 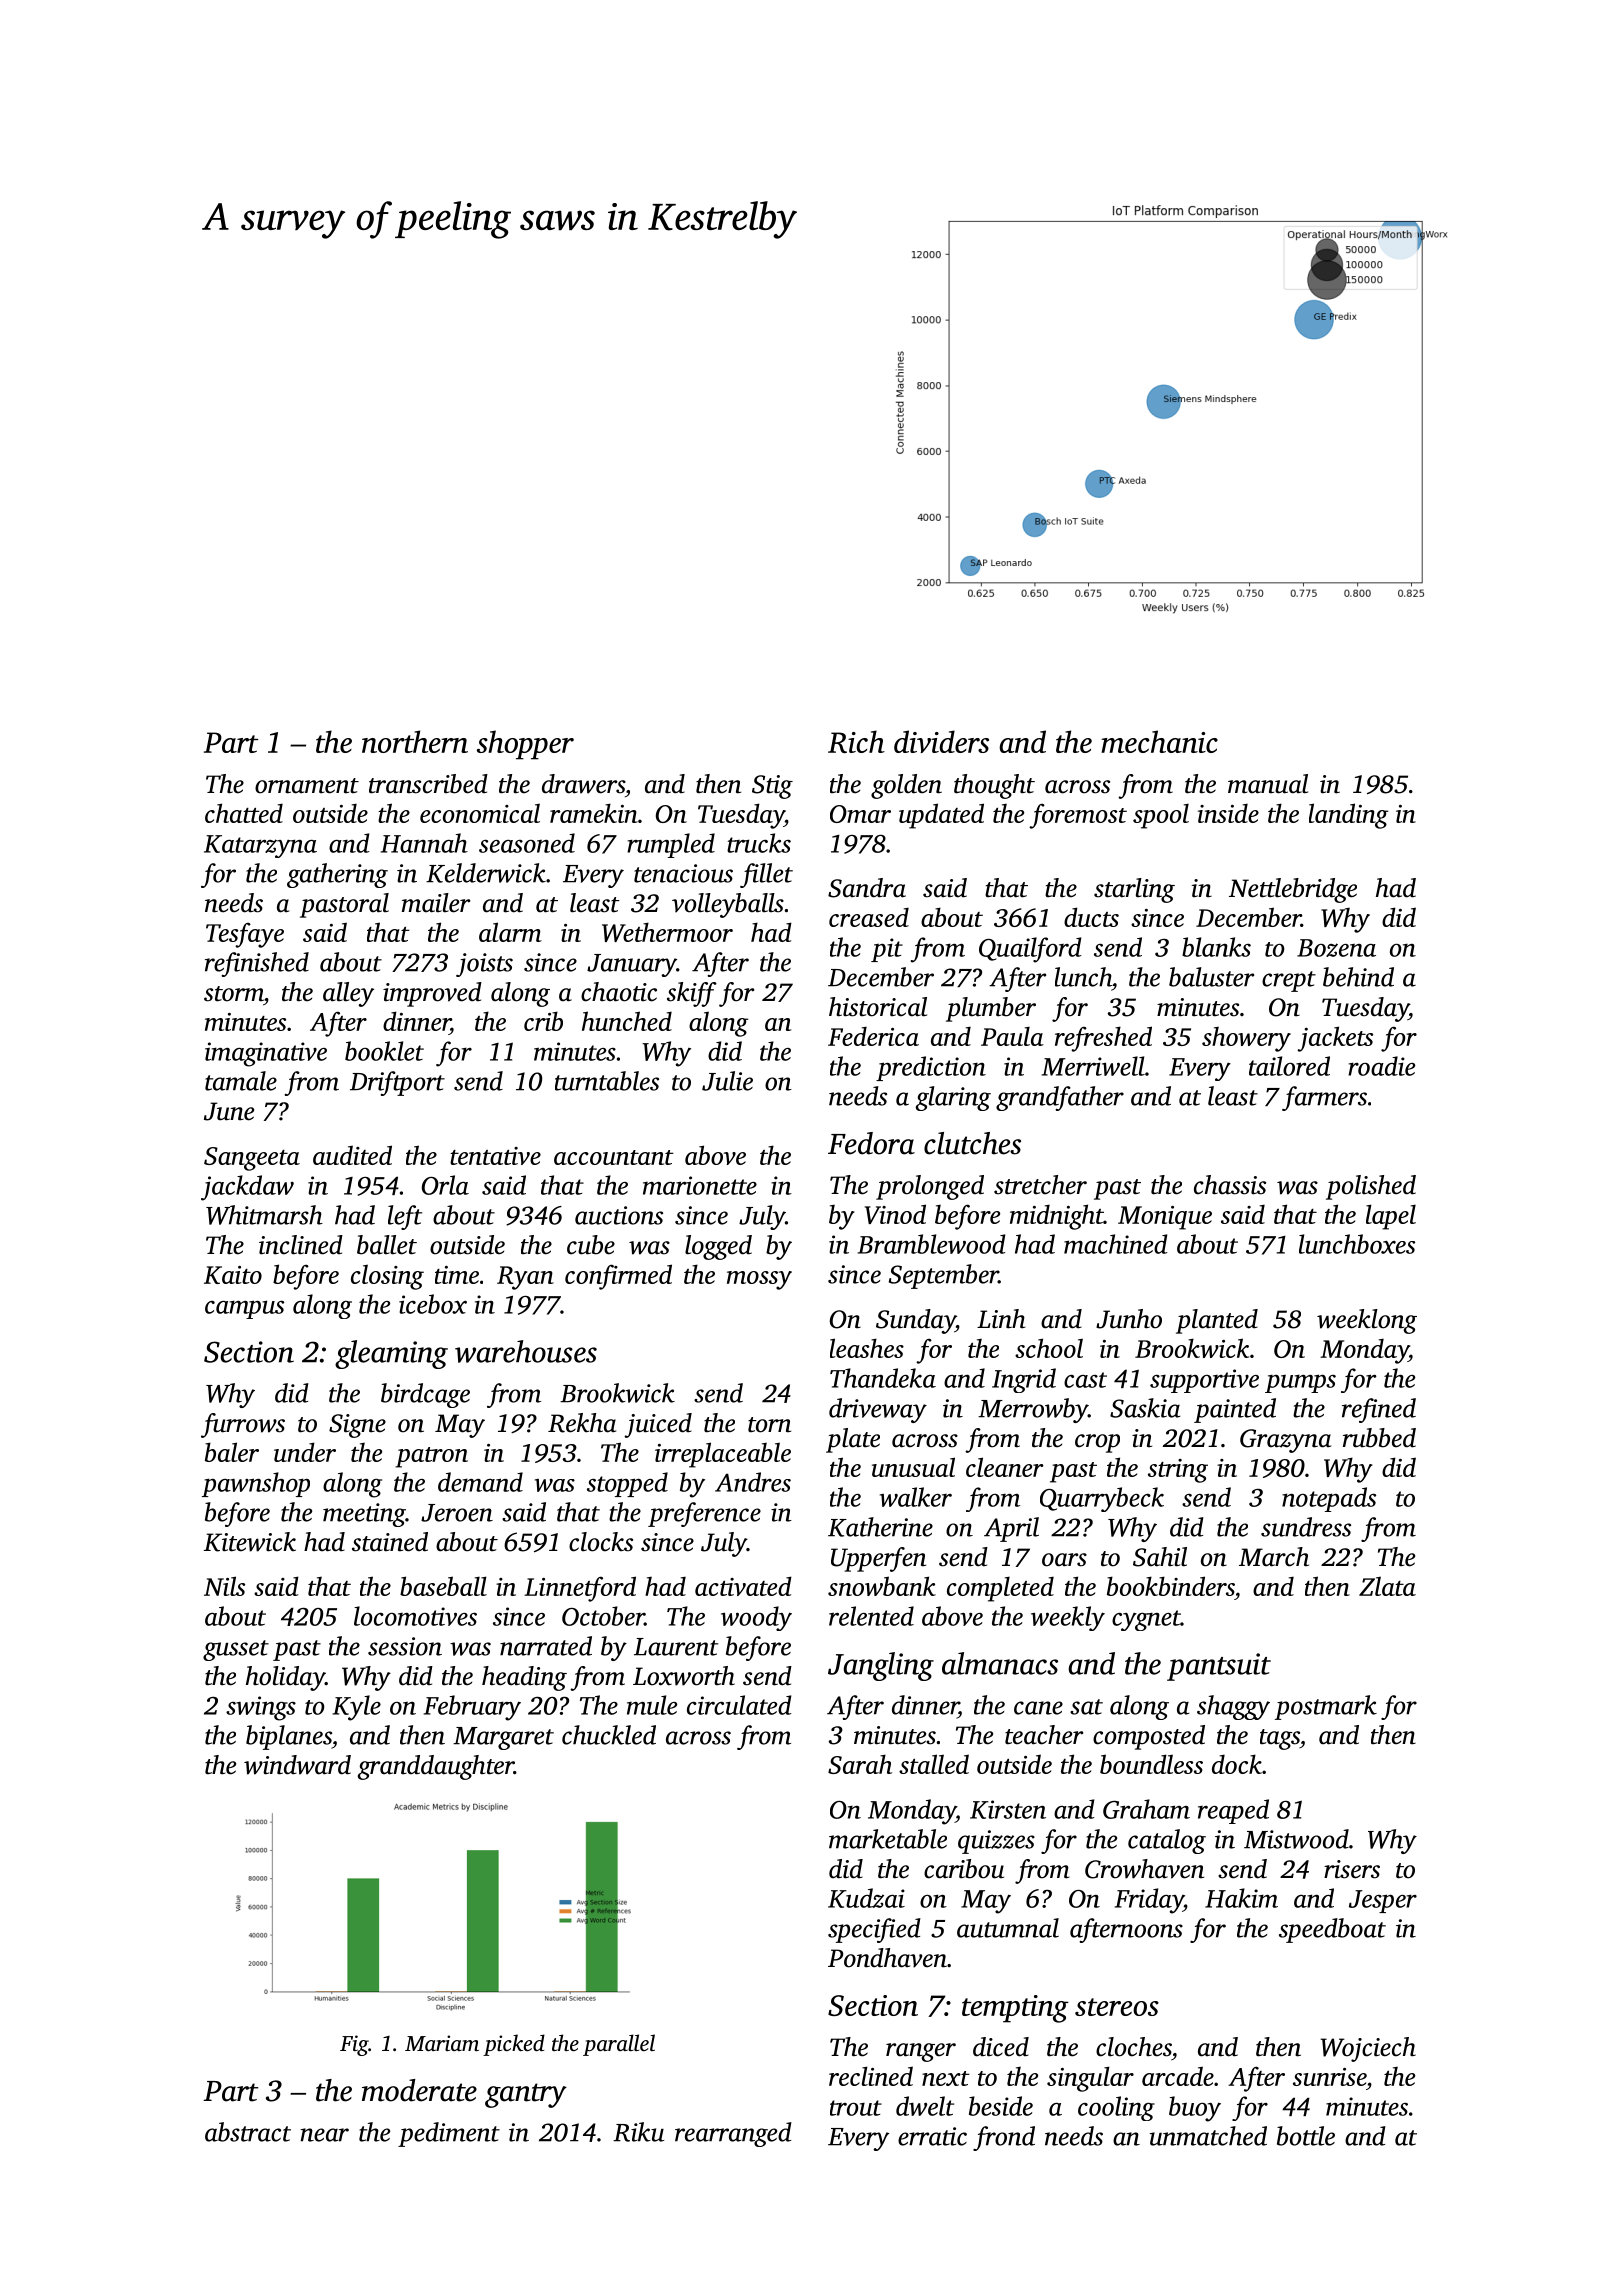 What do you see at coordinates (753, 1482) in the page?
I see `Andres` at bounding box center [753, 1482].
